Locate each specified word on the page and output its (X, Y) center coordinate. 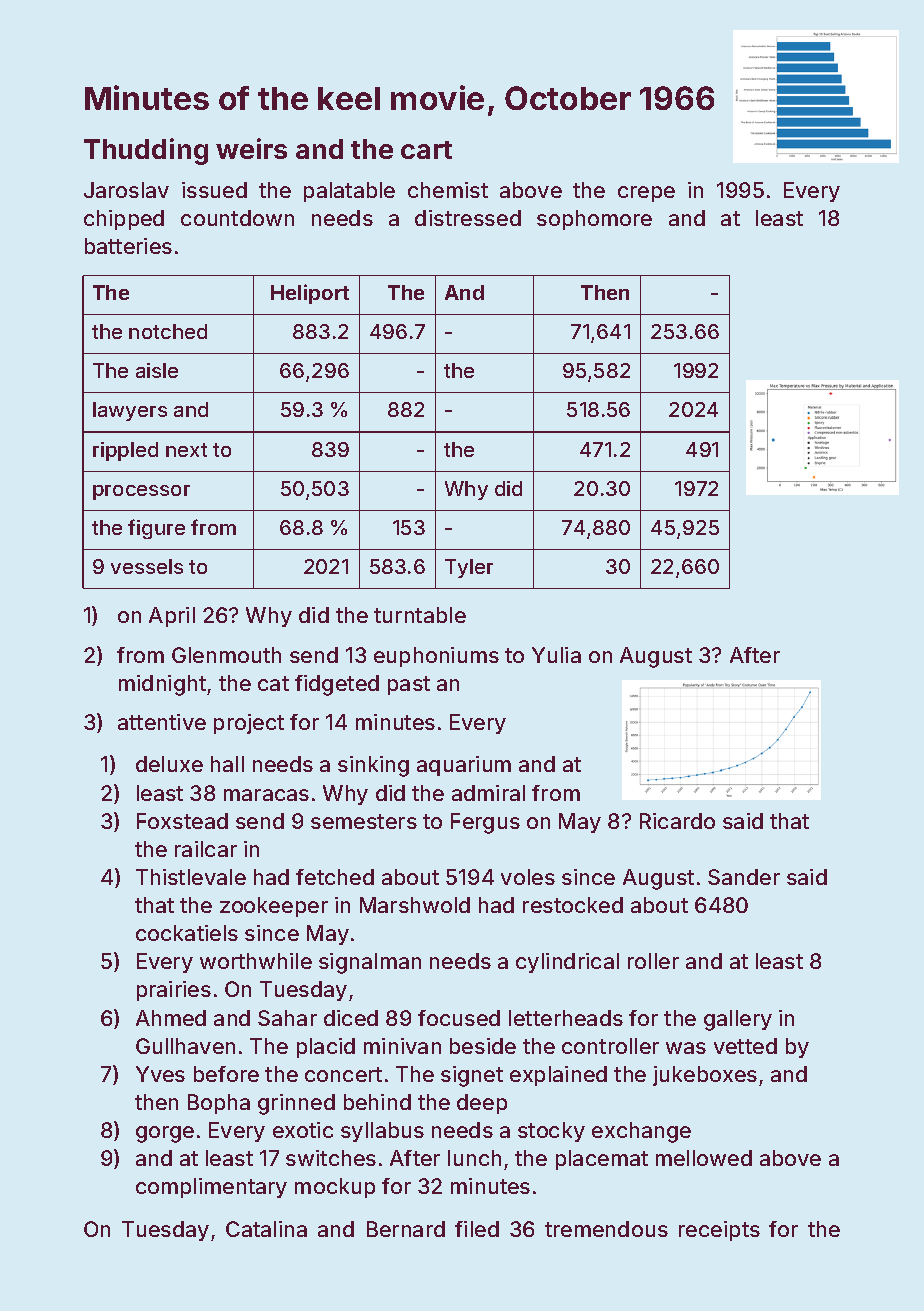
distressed (468, 218)
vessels (147, 566)
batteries (128, 246)
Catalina (266, 1229)
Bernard (406, 1229)
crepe (646, 194)
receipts (719, 1231)
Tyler (469, 568)
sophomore (594, 220)
